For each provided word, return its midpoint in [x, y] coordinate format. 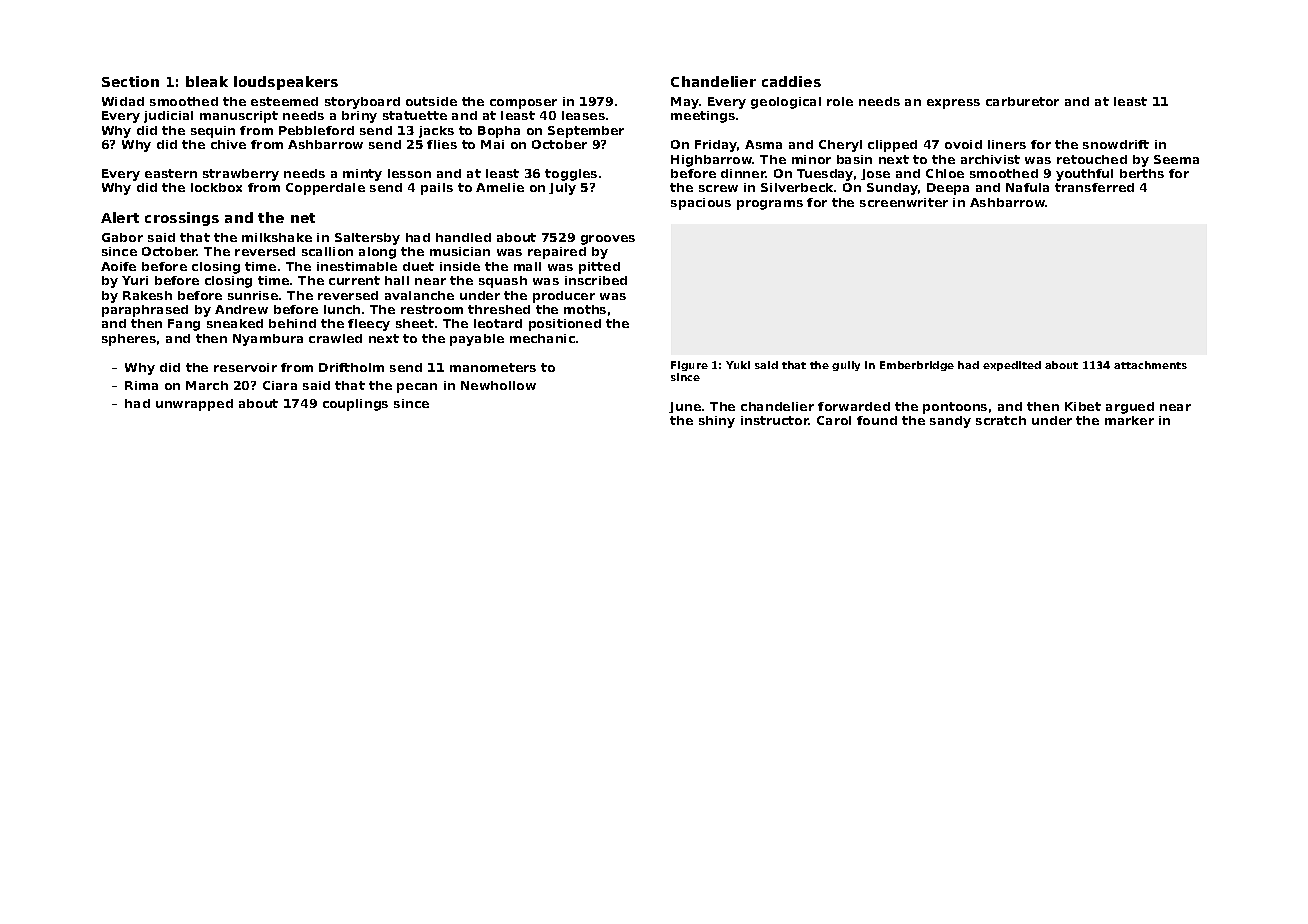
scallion [327, 251]
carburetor [1022, 101]
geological [786, 103]
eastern [171, 173]
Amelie [500, 187]
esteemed [284, 101]
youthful [1084, 175]
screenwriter [904, 202]
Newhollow [498, 385]
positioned [565, 325]
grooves [608, 240]
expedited [1012, 366]
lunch [342, 309]
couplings [355, 405]
